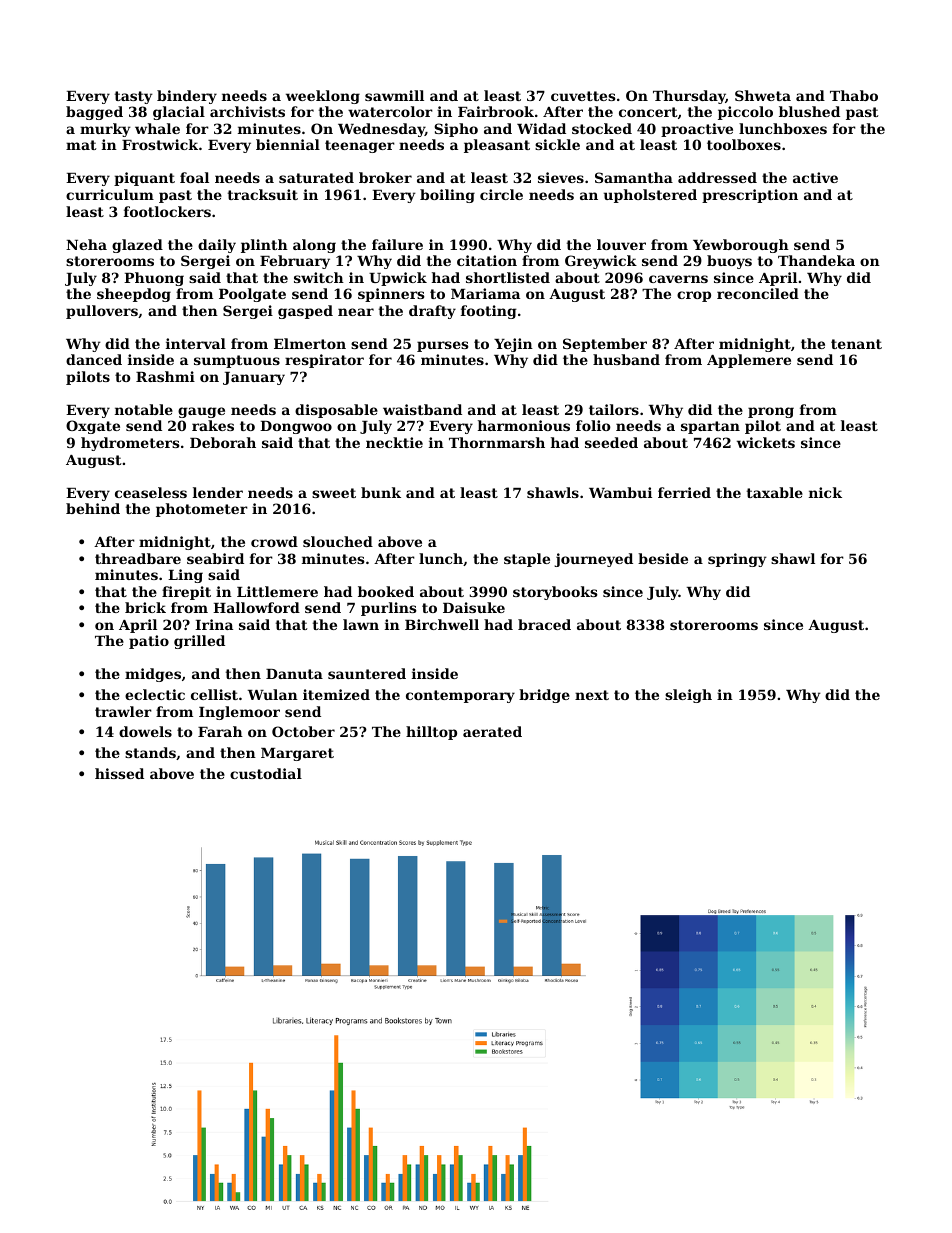  I want to click on bridge, so click(544, 696).
